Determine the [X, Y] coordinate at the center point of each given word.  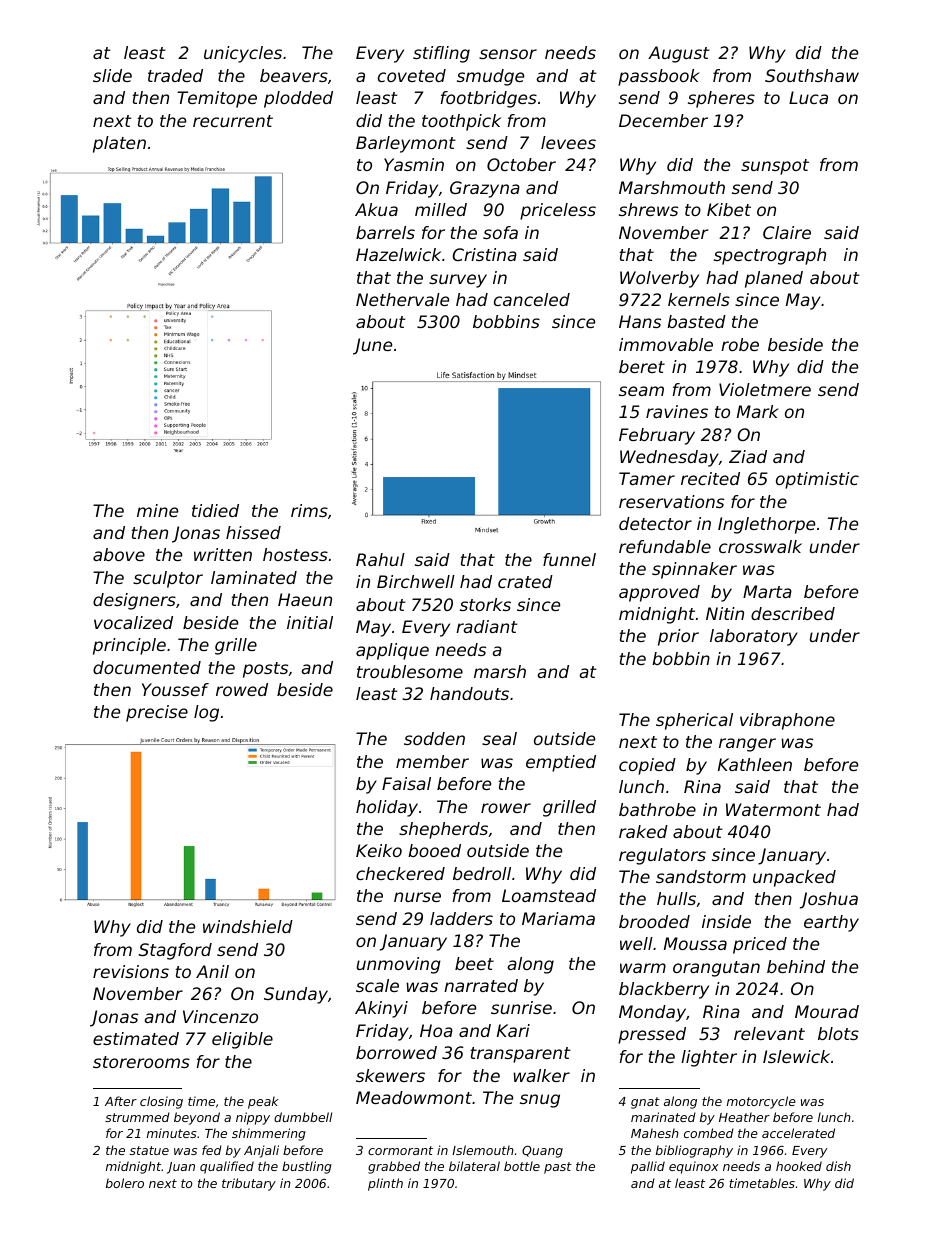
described [793, 613]
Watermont [773, 809]
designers [134, 601]
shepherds [443, 830]
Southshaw [812, 75]
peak [263, 1102]
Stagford [175, 951]
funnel [569, 559]
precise [157, 713]
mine [157, 510]
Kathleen [755, 764]
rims [309, 510]
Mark [758, 411]
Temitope [217, 99]
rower [506, 808]
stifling [441, 54]
